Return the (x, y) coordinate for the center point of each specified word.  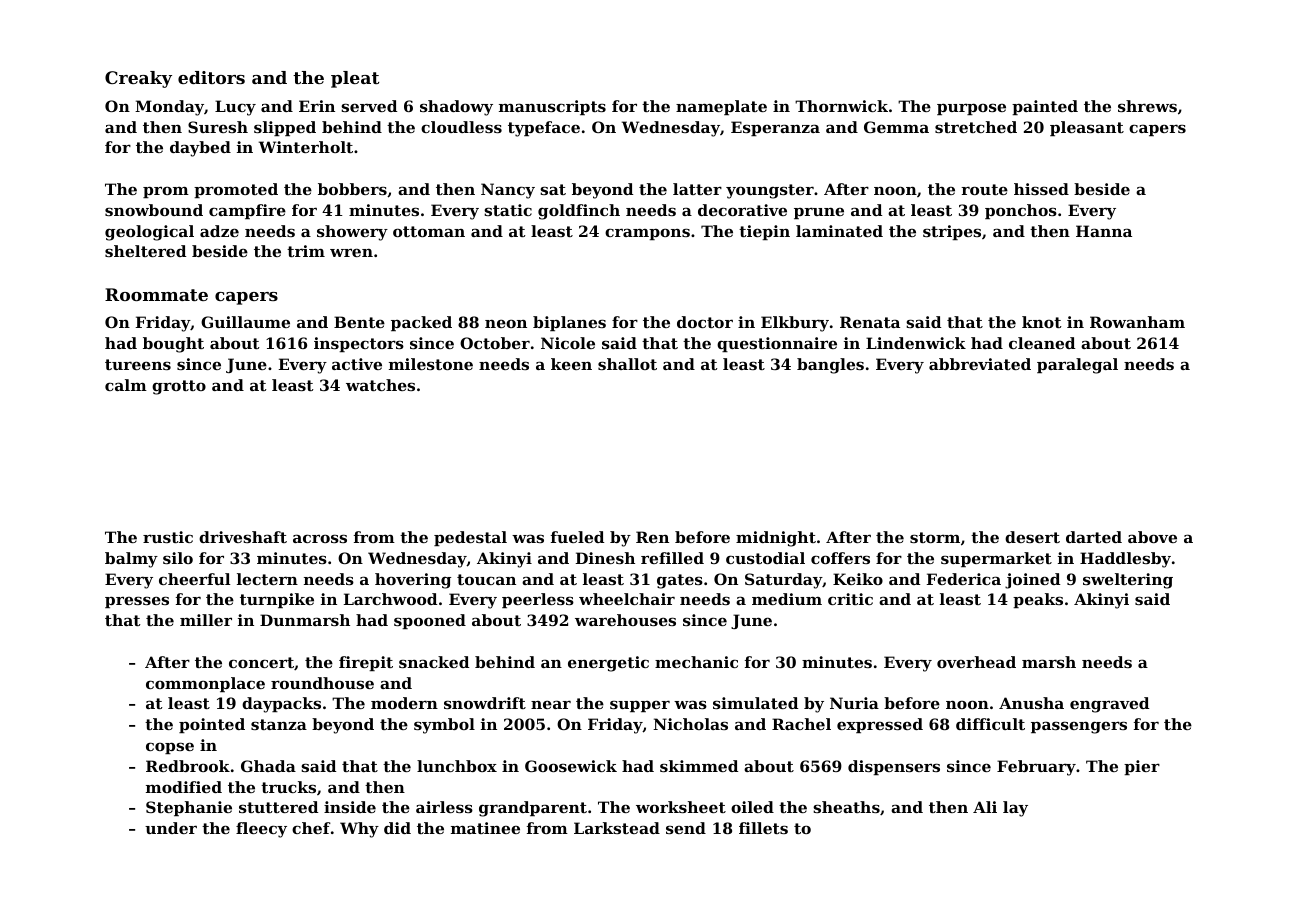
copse (170, 748)
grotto (179, 387)
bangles (830, 366)
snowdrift (485, 703)
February (1036, 768)
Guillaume (245, 322)
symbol (444, 726)
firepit (366, 663)
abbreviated (980, 364)
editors (211, 77)
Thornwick (841, 106)
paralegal (1077, 366)
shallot (627, 364)
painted (1045, 107)
